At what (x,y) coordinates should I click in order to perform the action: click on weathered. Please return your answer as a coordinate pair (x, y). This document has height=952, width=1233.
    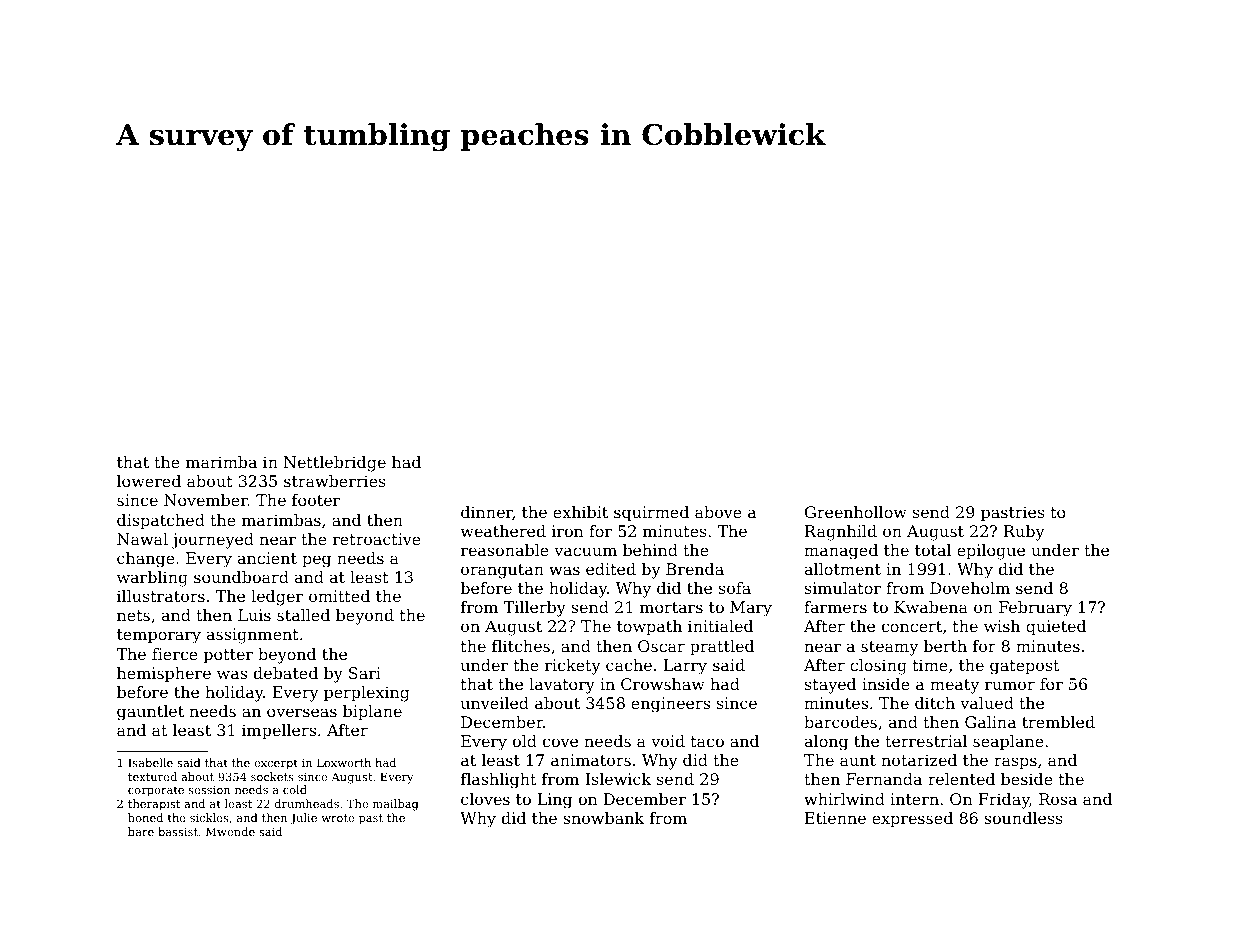
    Looking at the image, I should click on (503, 531).
